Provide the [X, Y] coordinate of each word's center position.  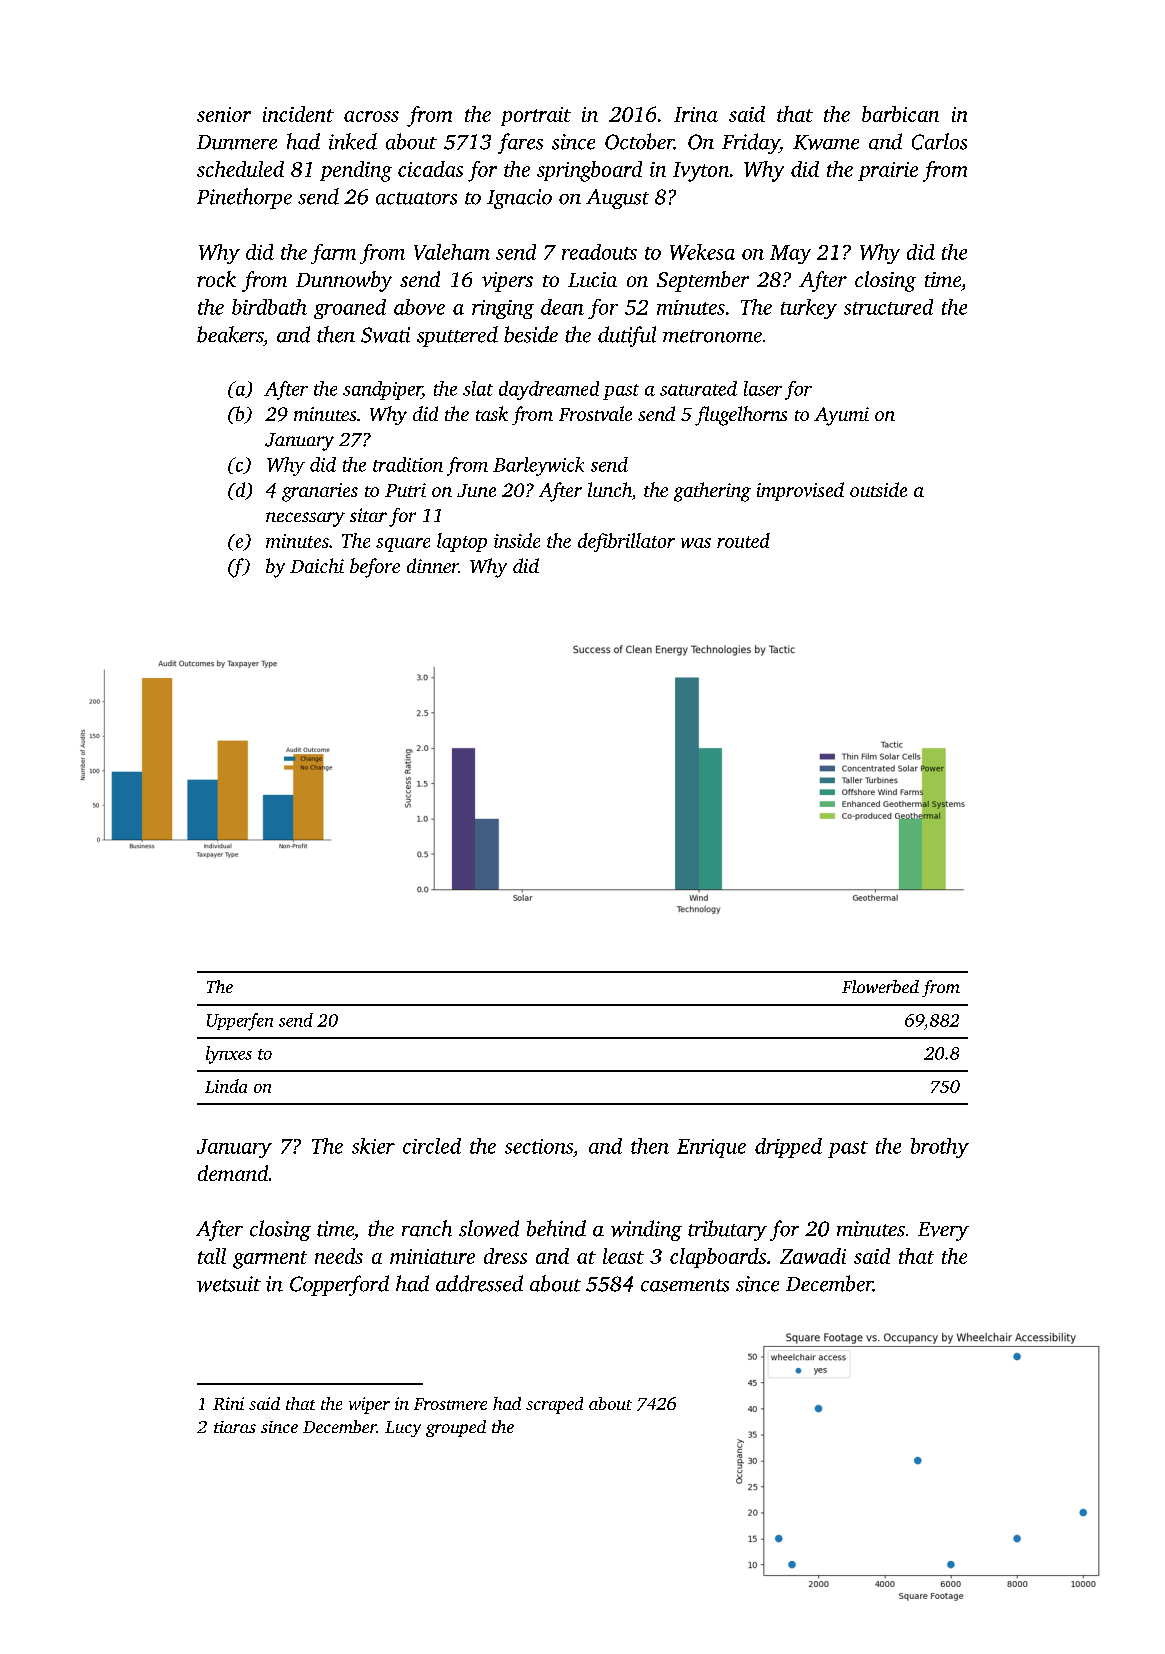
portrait [536, 116]
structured [888, 307]
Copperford [339, 1285]
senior [224, 114]
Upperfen [240, 1022]
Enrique [711, 1148]
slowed [489, 1228]
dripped [788, 1148]
